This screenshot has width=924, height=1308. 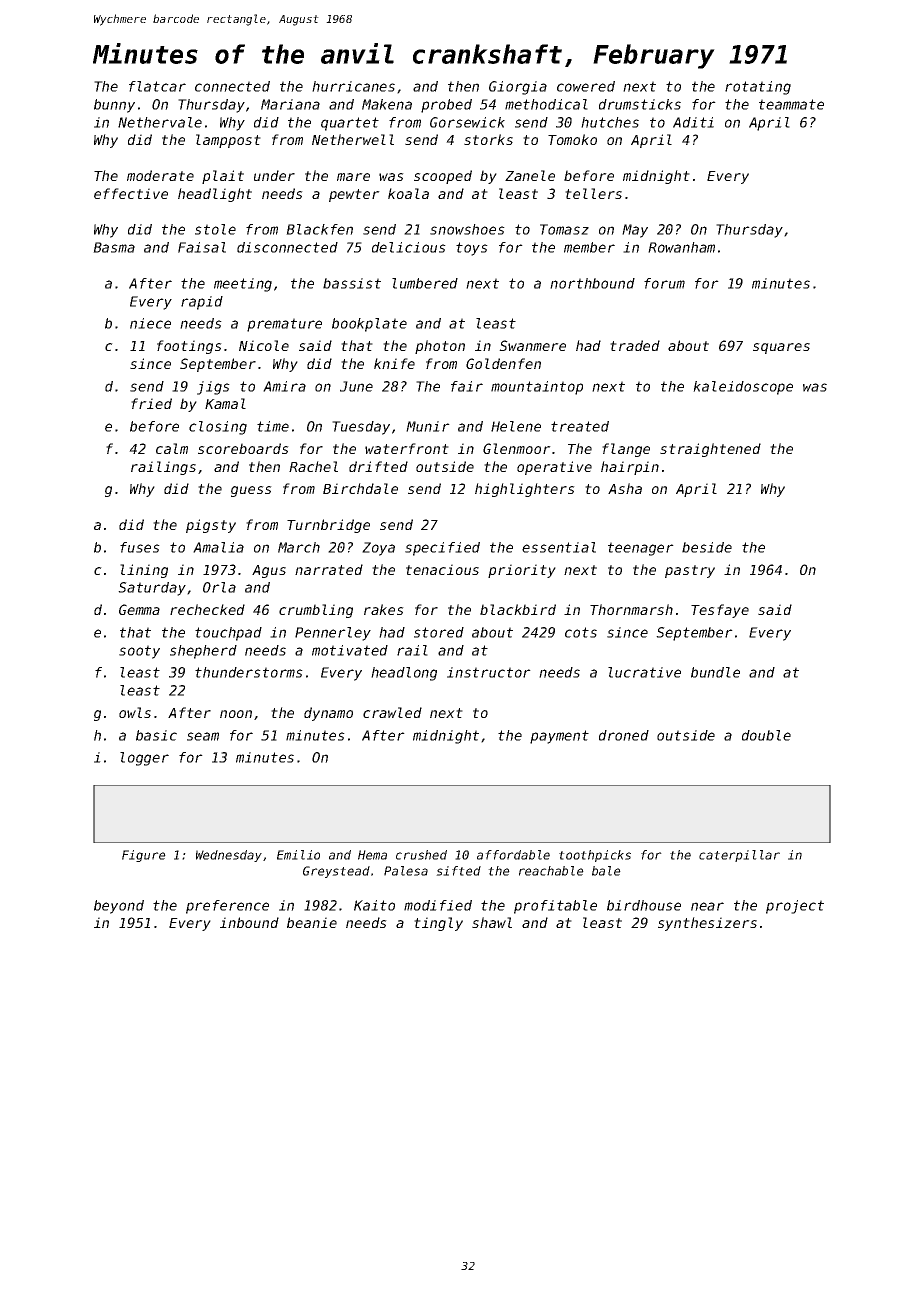 I want to click on inbound, so click(x=249, y=922).
